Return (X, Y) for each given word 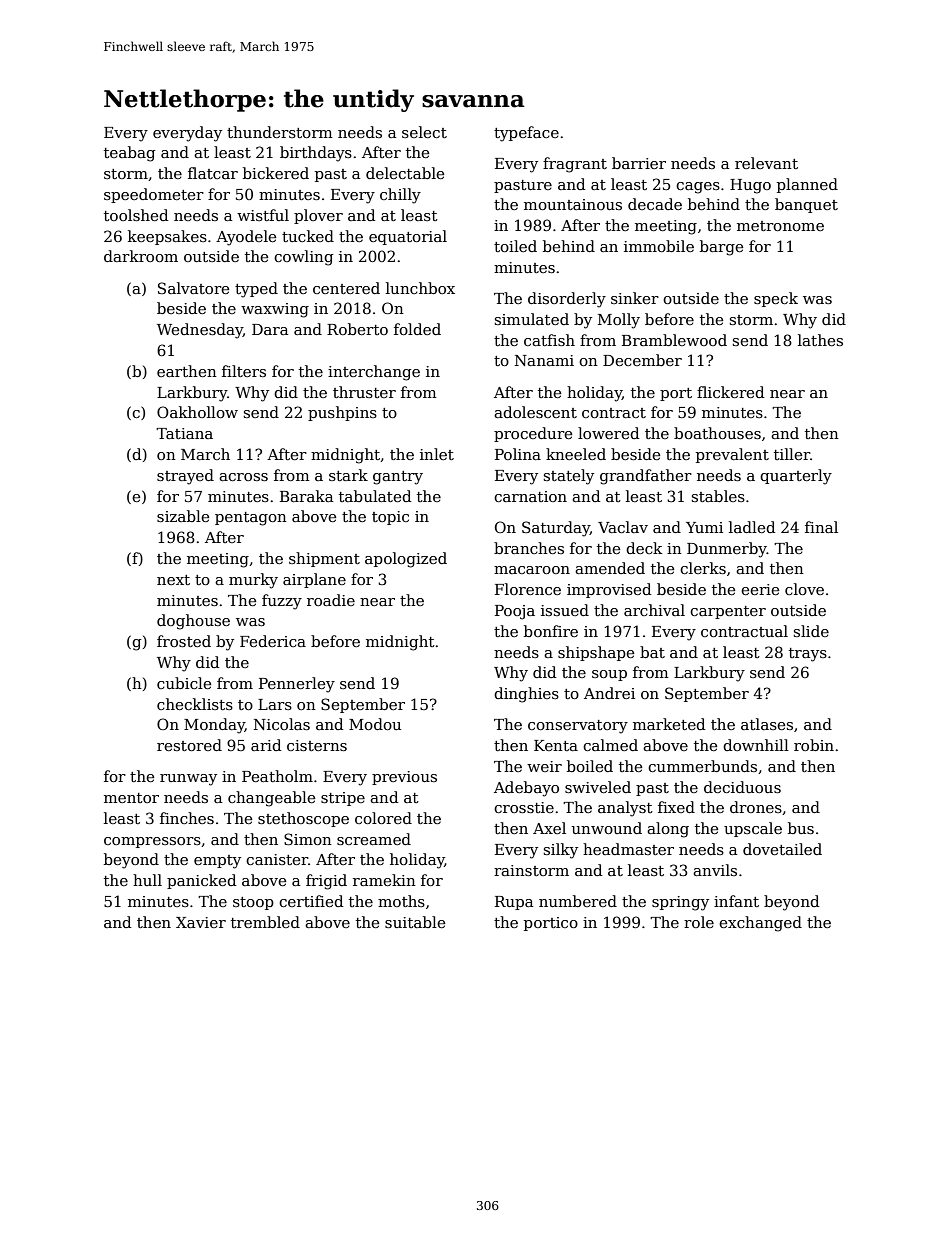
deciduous (742, 787)
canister (277, 859)
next (173, 580)
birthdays (316, 154)
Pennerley (297, 685)
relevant (766, 163)
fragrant (575, 165)
